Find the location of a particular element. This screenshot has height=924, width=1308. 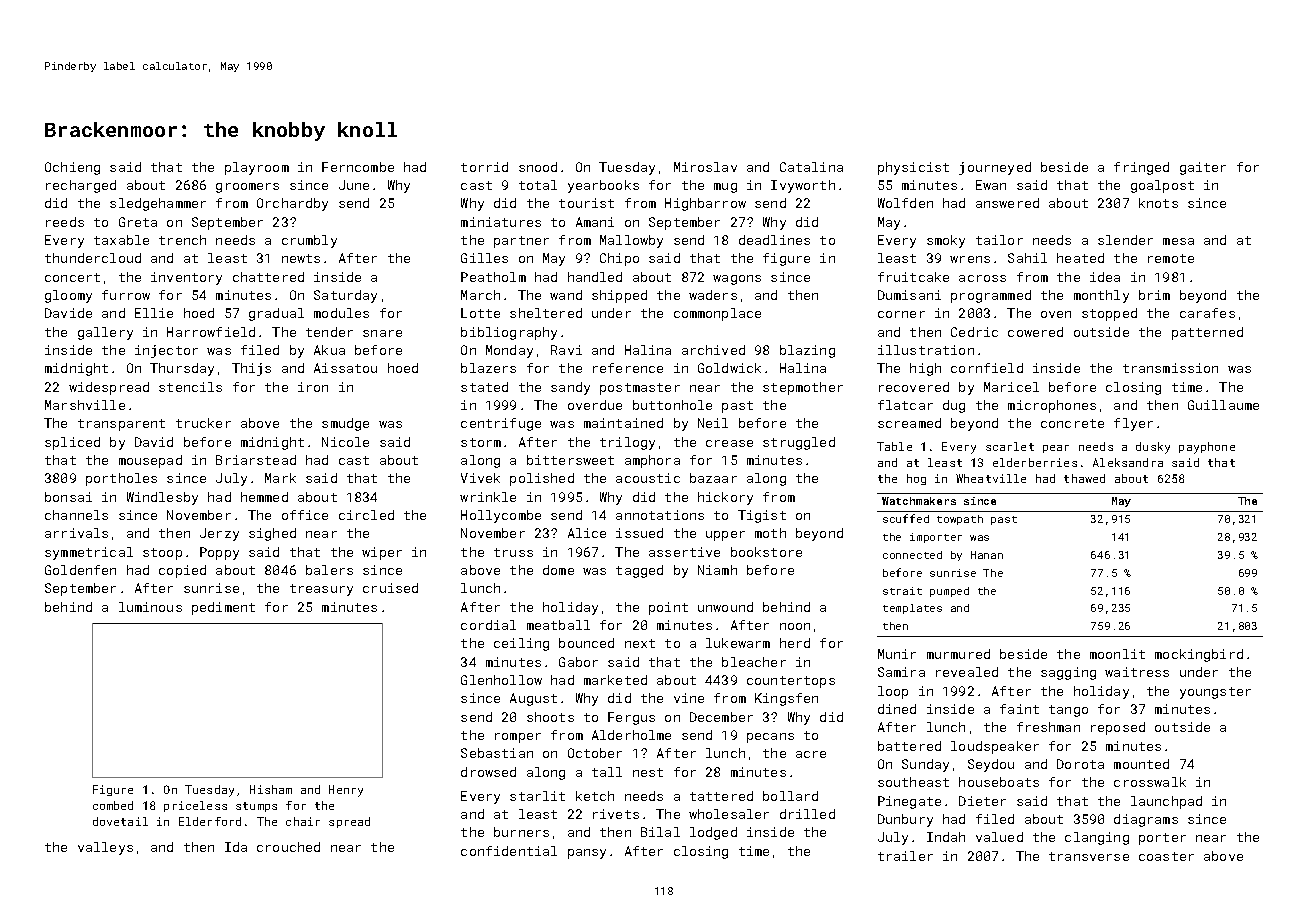

stumps is located at coordinates (256, 807).
